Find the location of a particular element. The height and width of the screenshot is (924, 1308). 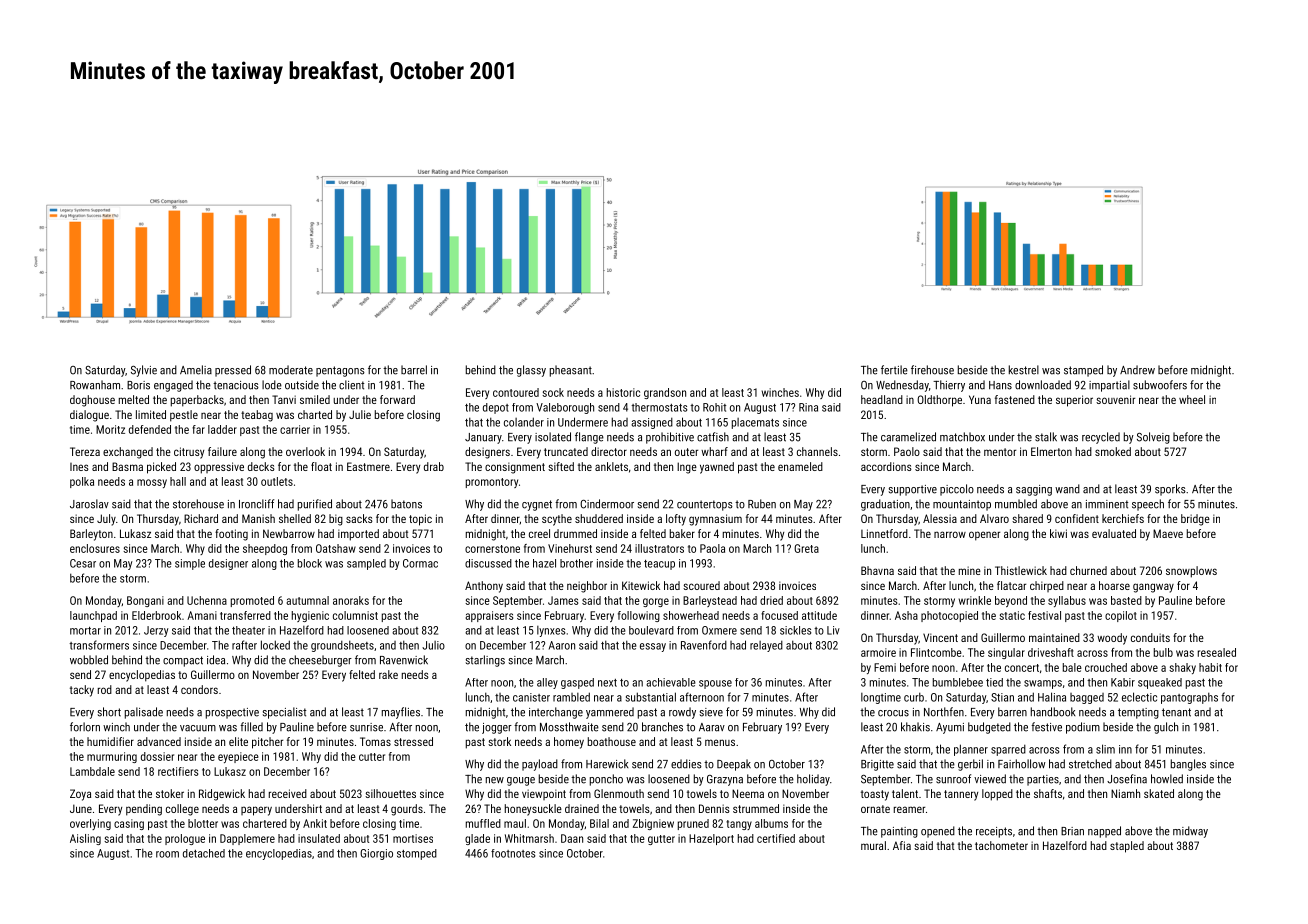

wheel is located at coordinates (1192, 399).
